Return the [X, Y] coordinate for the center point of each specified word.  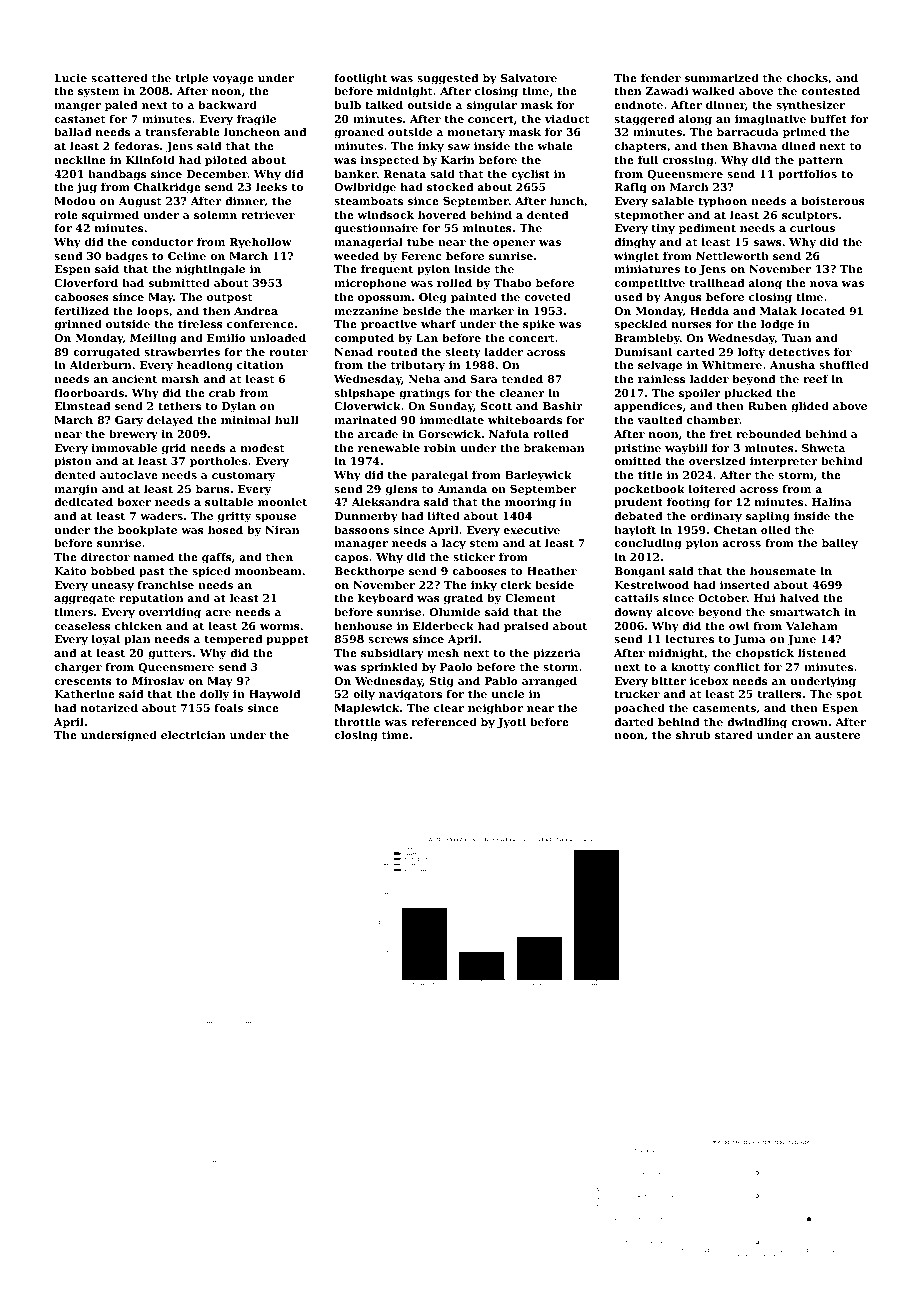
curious [812, 228]
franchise [165, 584]
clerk [516, 584]
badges [126, 257]
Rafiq [630, 188]
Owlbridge [365, 188]
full [648, 159]
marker [491, 310]
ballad [72, 131]
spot [849, 695]
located [823, 310]
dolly [214, 695]
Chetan [735, 529]
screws [388, 640]
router [288, 352]
